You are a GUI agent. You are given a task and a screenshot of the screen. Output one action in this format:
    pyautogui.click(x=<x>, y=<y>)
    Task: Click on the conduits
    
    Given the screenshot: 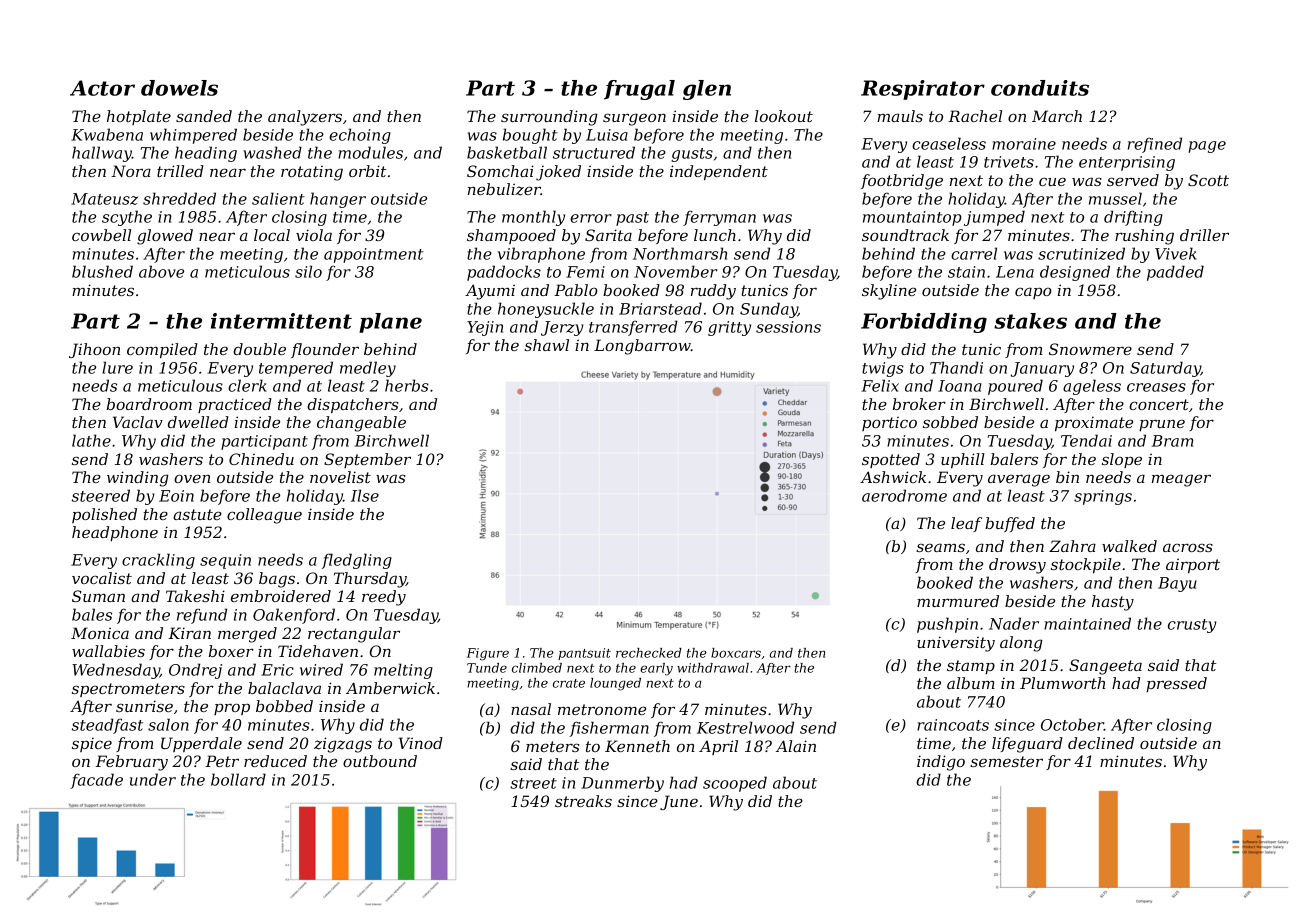 What is the action you would take?
    pyautogui.click(x=1040, y=88)
